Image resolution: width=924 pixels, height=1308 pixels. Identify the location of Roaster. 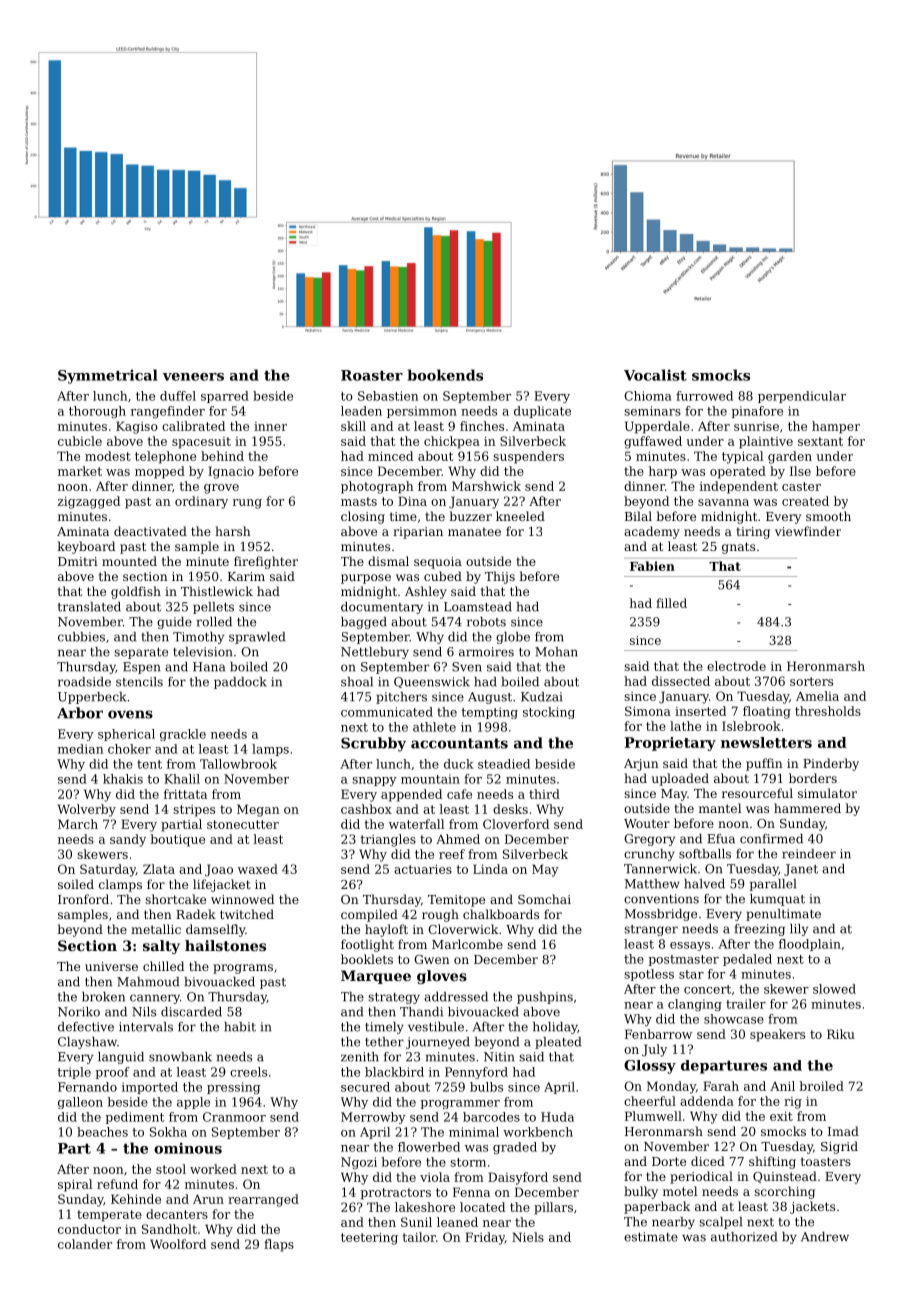
(372, 375).
